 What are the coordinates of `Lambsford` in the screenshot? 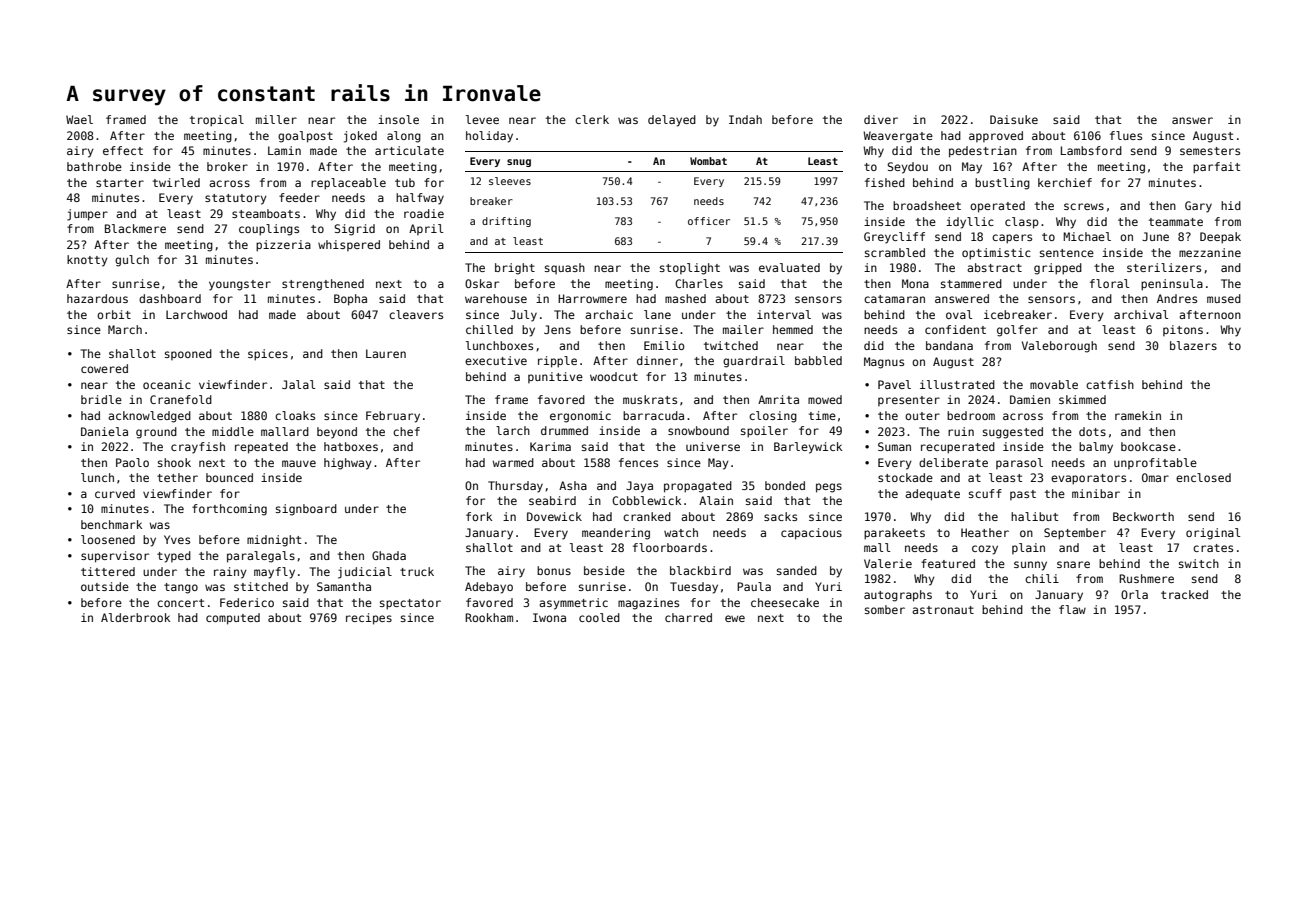 It's located at (1091, 150).
